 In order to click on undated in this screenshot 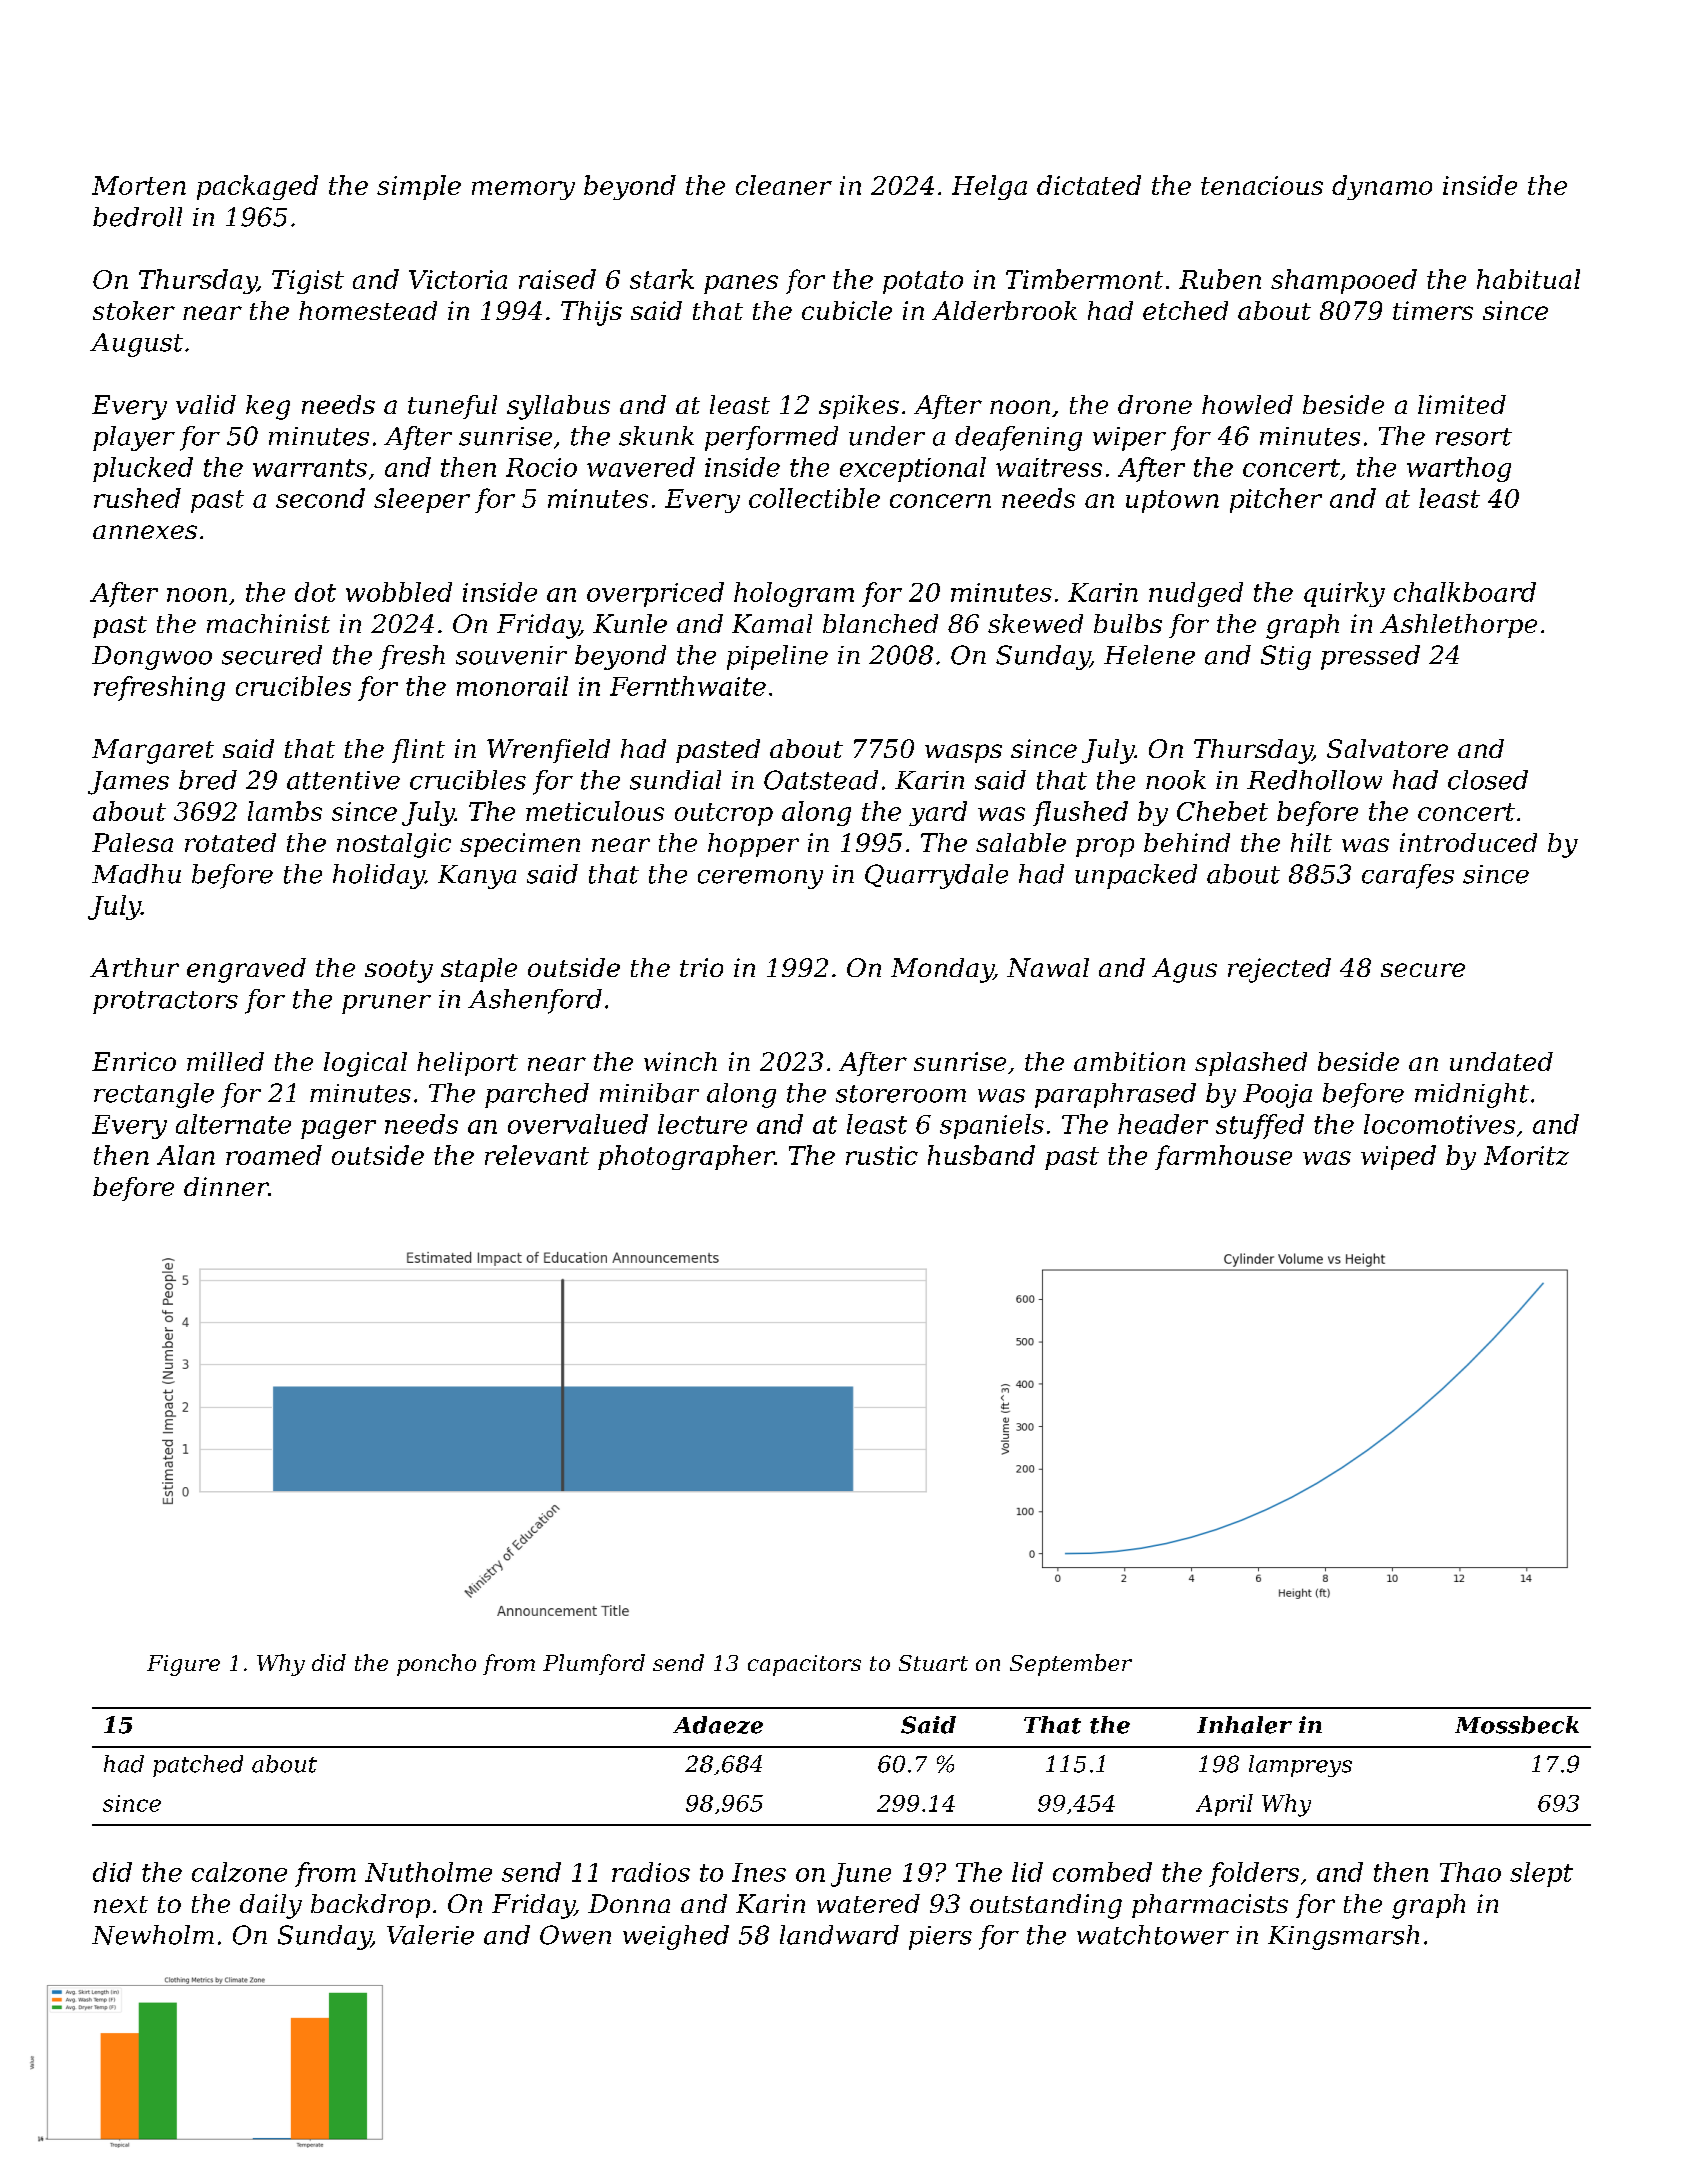, I will do `click(1501, 1061)`.
